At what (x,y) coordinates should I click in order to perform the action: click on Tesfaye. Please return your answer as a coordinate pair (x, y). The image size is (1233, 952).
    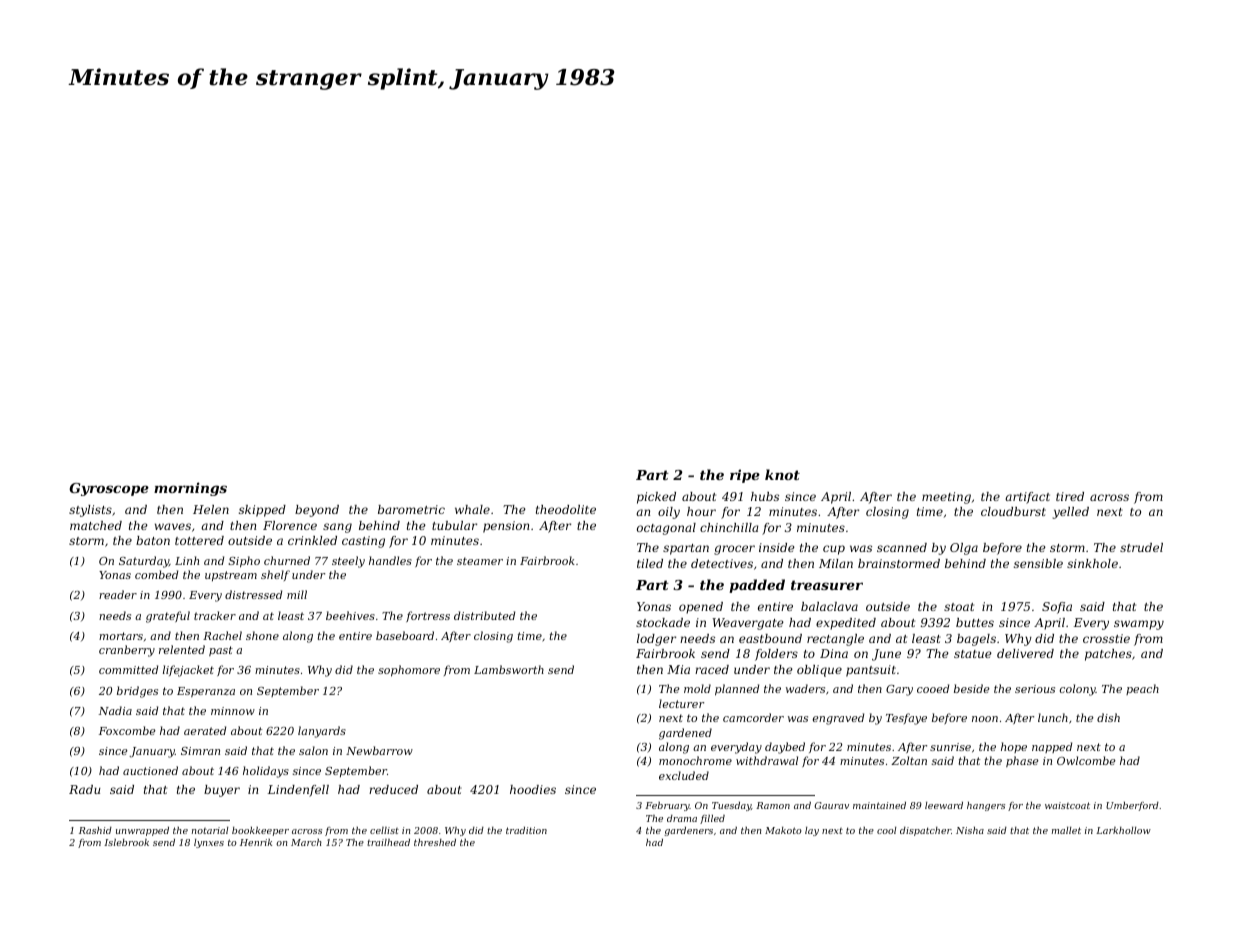
    Looking at the image, I should click on (906, 719).
